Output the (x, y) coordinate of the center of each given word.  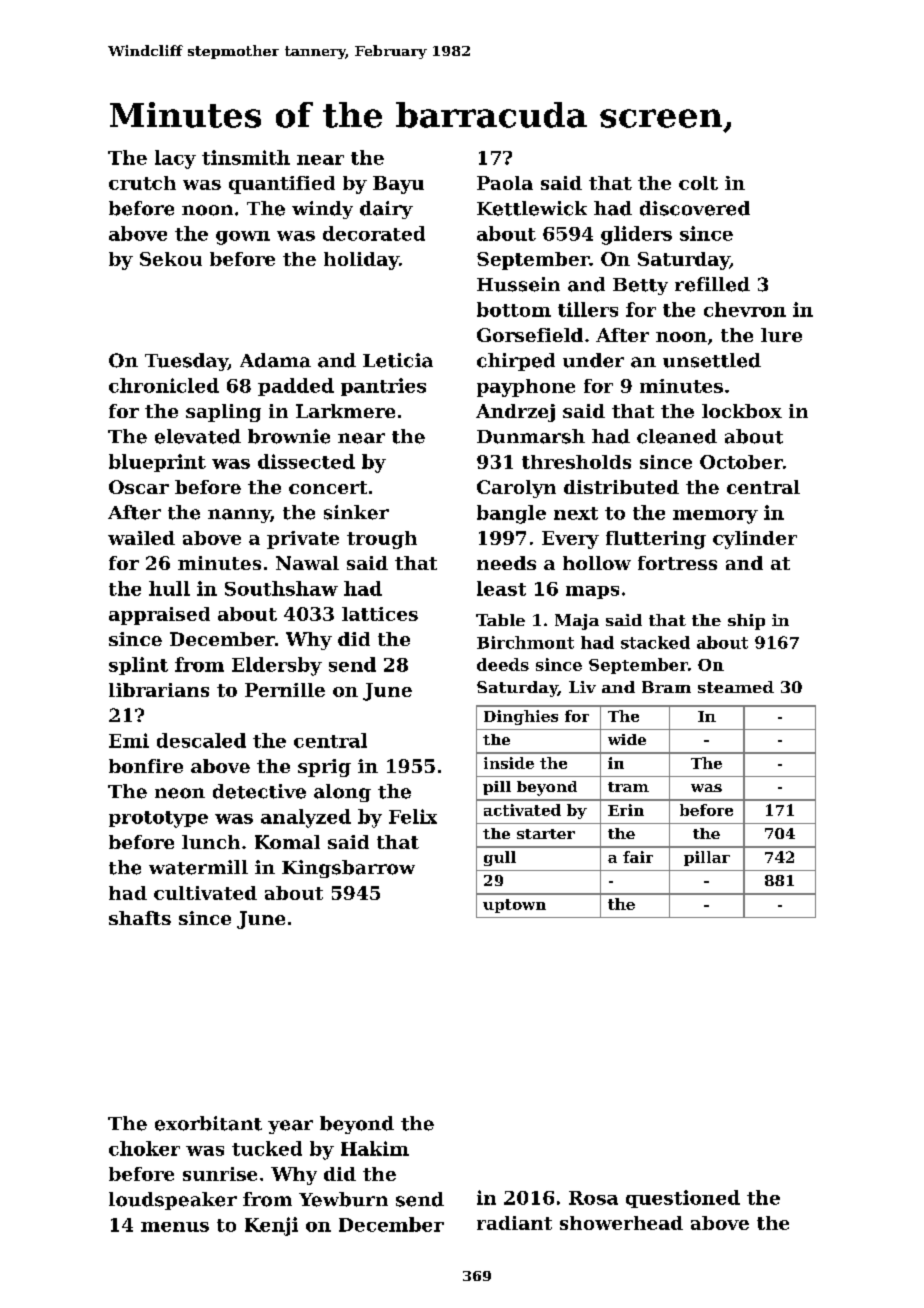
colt (698, 183)
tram (628, 787)
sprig (324, 768)
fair (638, 857)
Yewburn (343, 1199)
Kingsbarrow (348, 869)
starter (546, 834)
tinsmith (246, 157)
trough (382, 540)
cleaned (677, 436)
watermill (198, 867)
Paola (505, 183)
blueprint (157, 463)
